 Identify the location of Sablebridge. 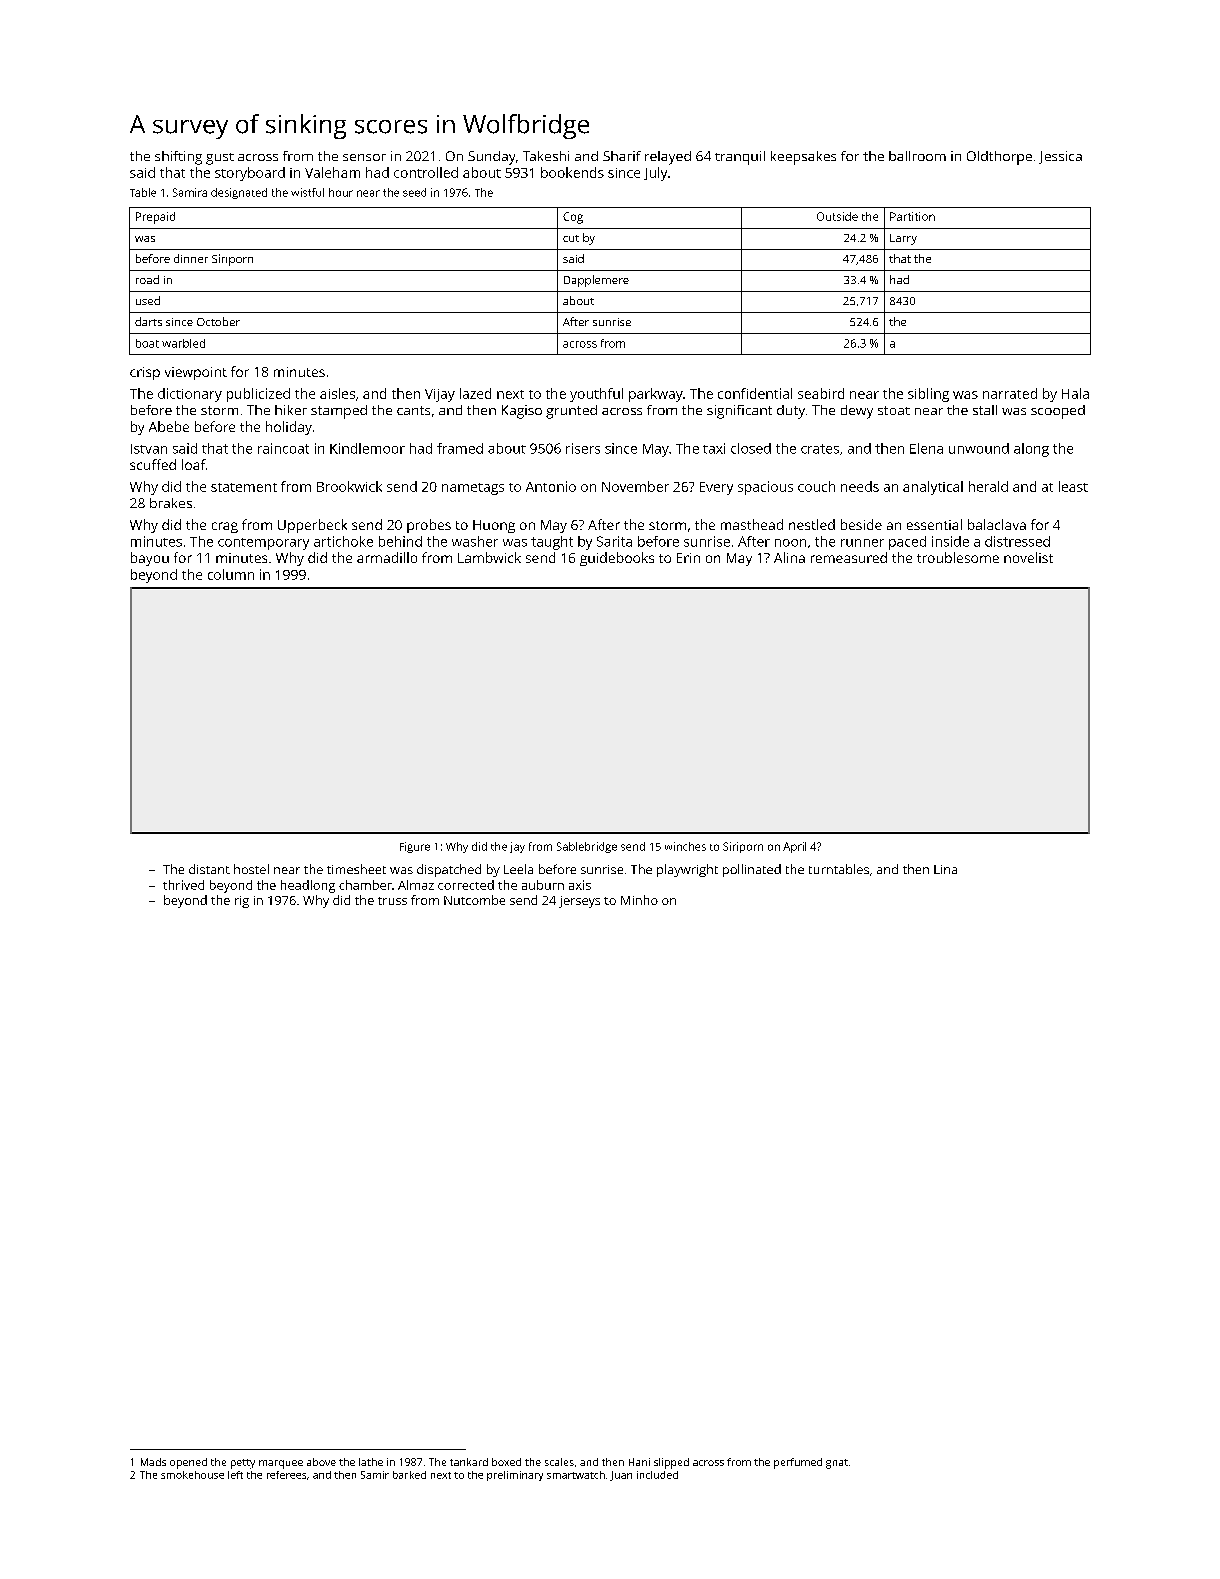
(587, 847).
